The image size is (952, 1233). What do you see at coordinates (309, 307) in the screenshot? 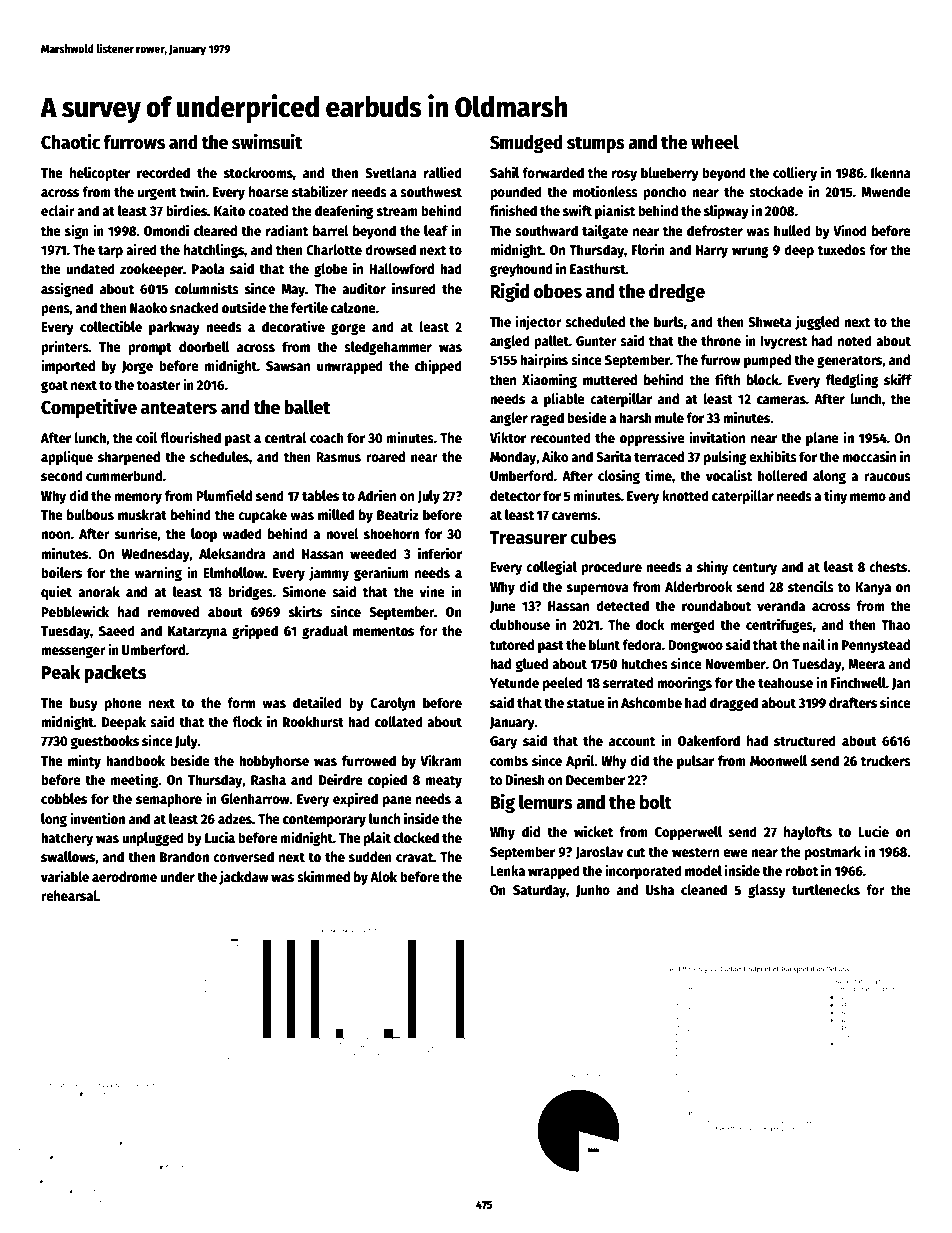
I see `fertile` at bounding box center [309, 307].
